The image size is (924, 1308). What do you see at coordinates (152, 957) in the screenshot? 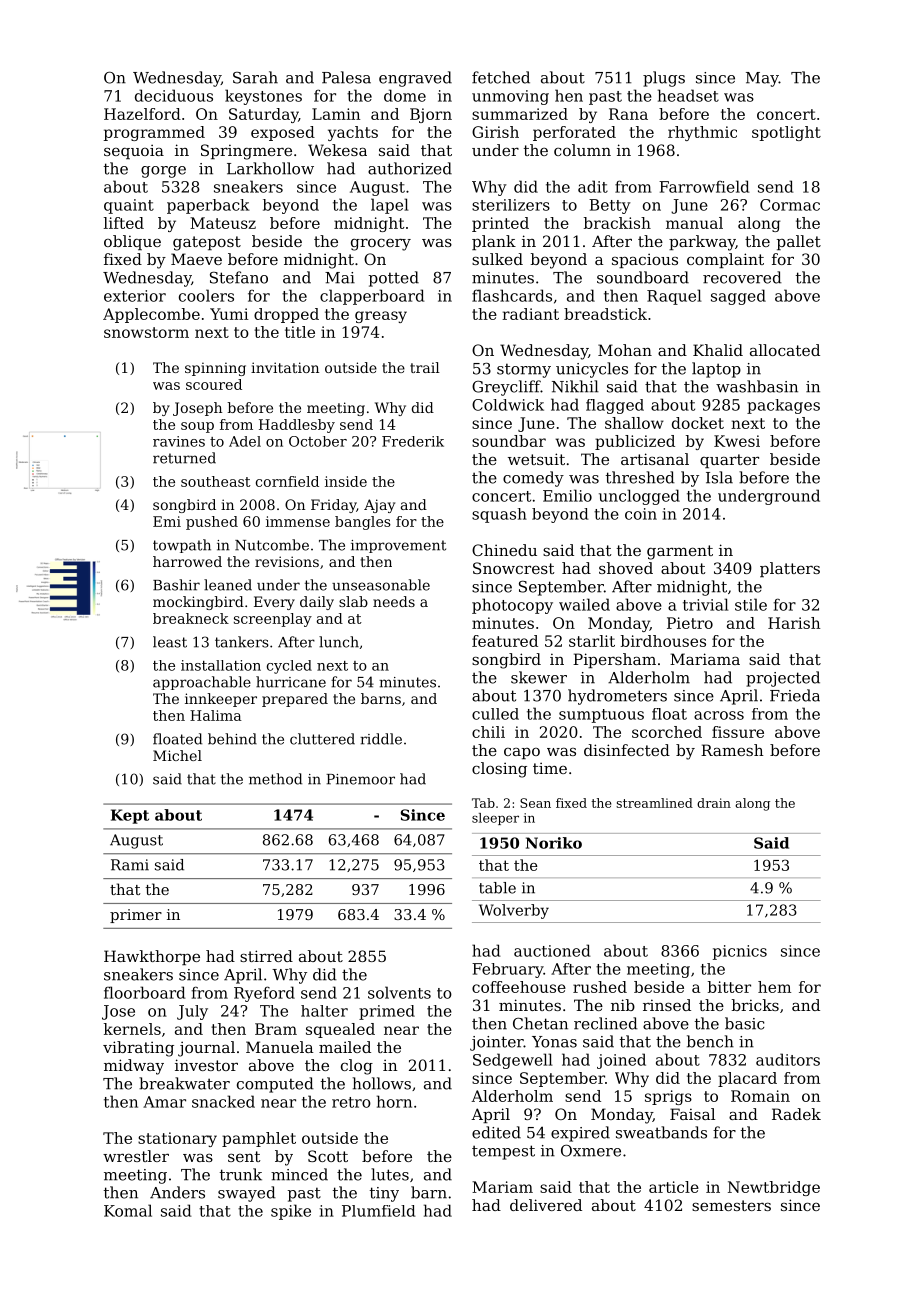
I see `Hawkthorpe` at bounding box center [152, 957].
